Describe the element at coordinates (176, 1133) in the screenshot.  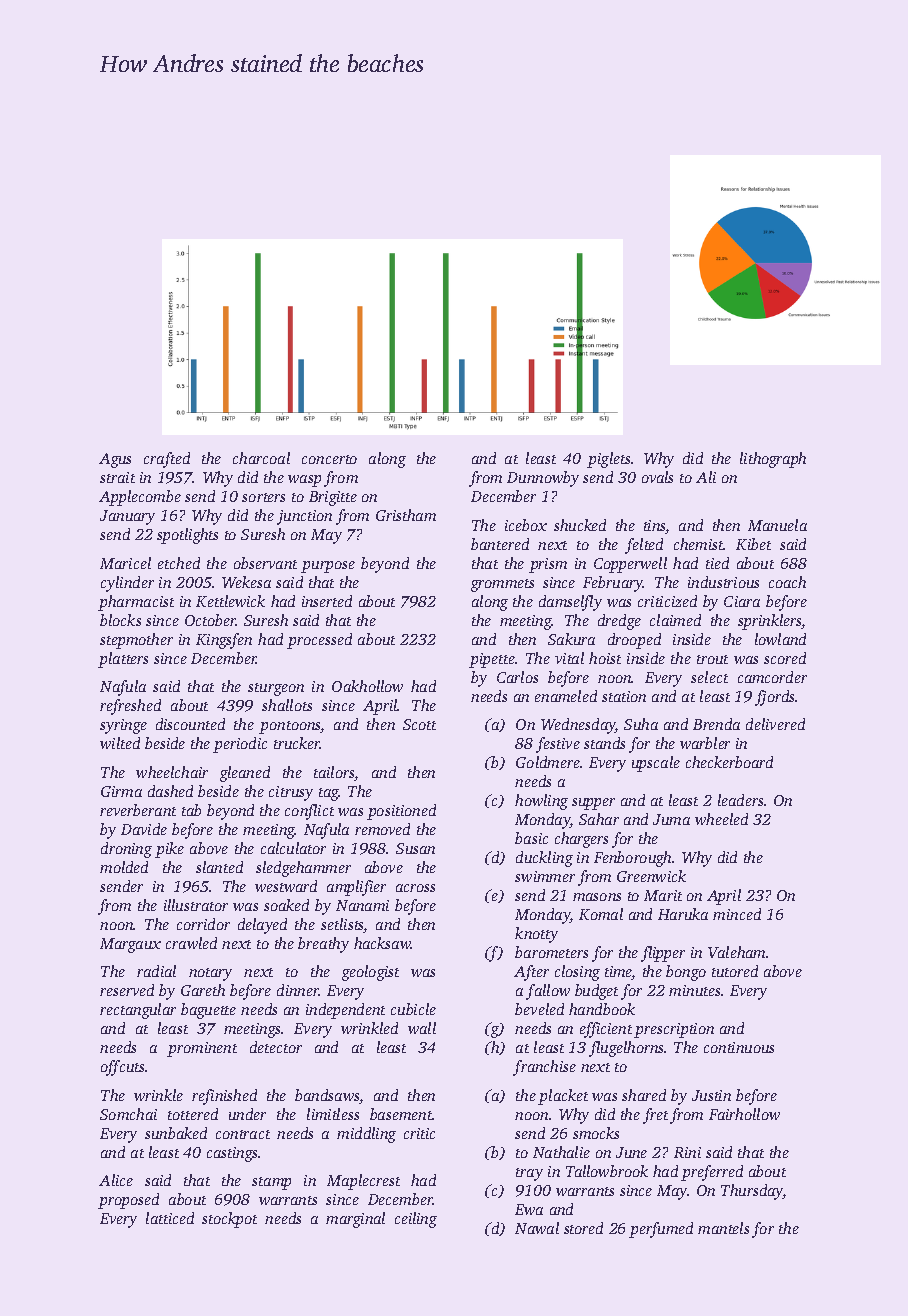
I see `sunbaked` at that location.
